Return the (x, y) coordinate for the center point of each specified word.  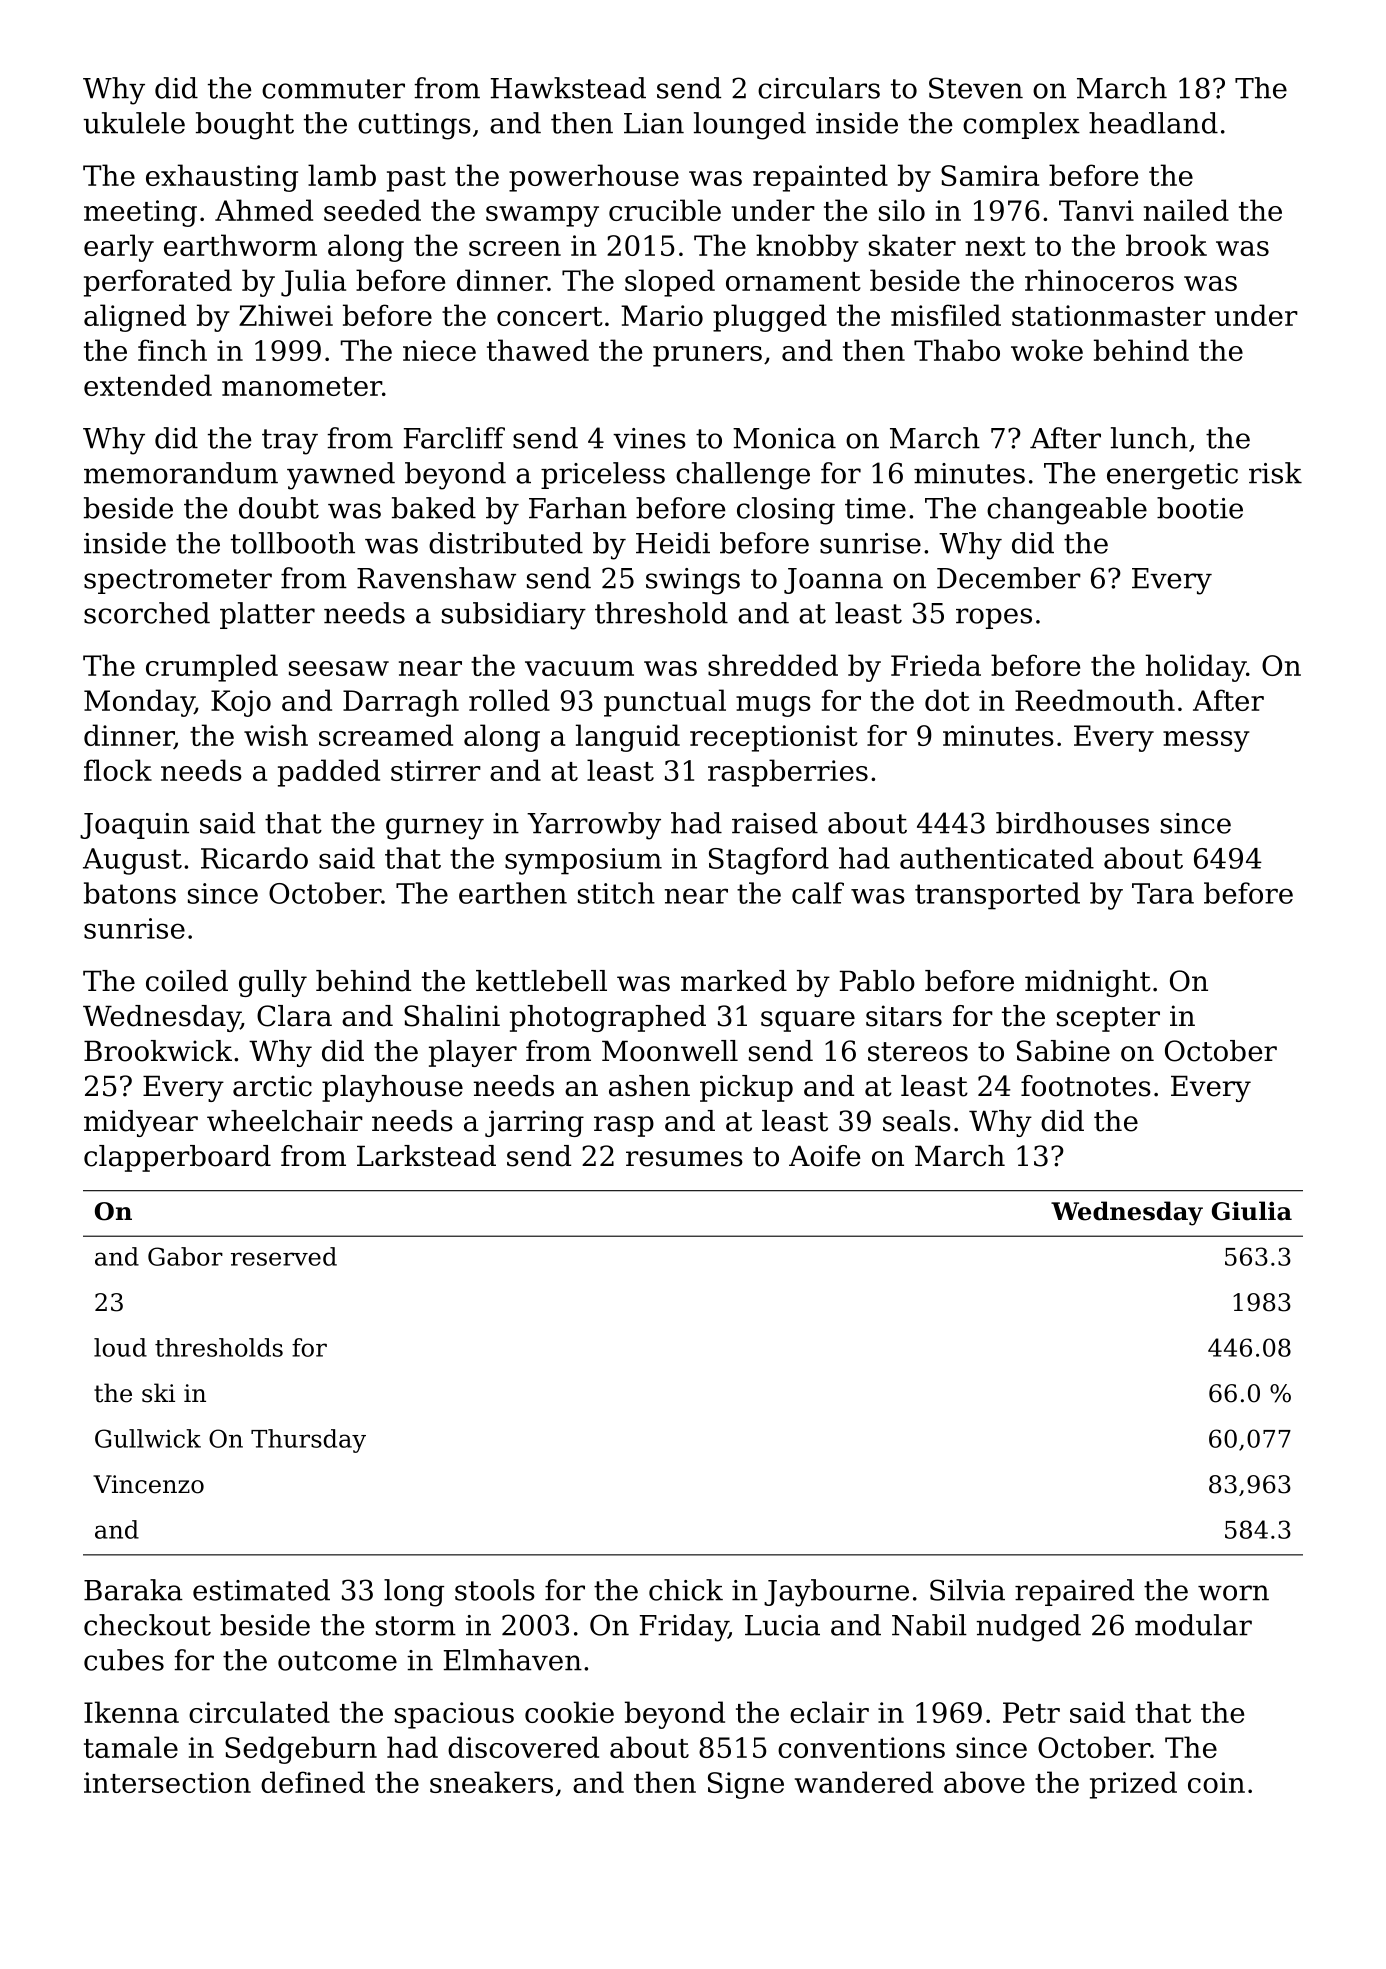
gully (273, 983)
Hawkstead (568, 88)
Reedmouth (1095, 700)
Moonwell (670, 1051)
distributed (506, 543)
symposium (583, 861)
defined (313, 1782)
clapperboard (177, 1158)
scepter (1108, 1019)
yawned (341, 476)
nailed (1186, 210)
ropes (994, 618)
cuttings (414, 126)
